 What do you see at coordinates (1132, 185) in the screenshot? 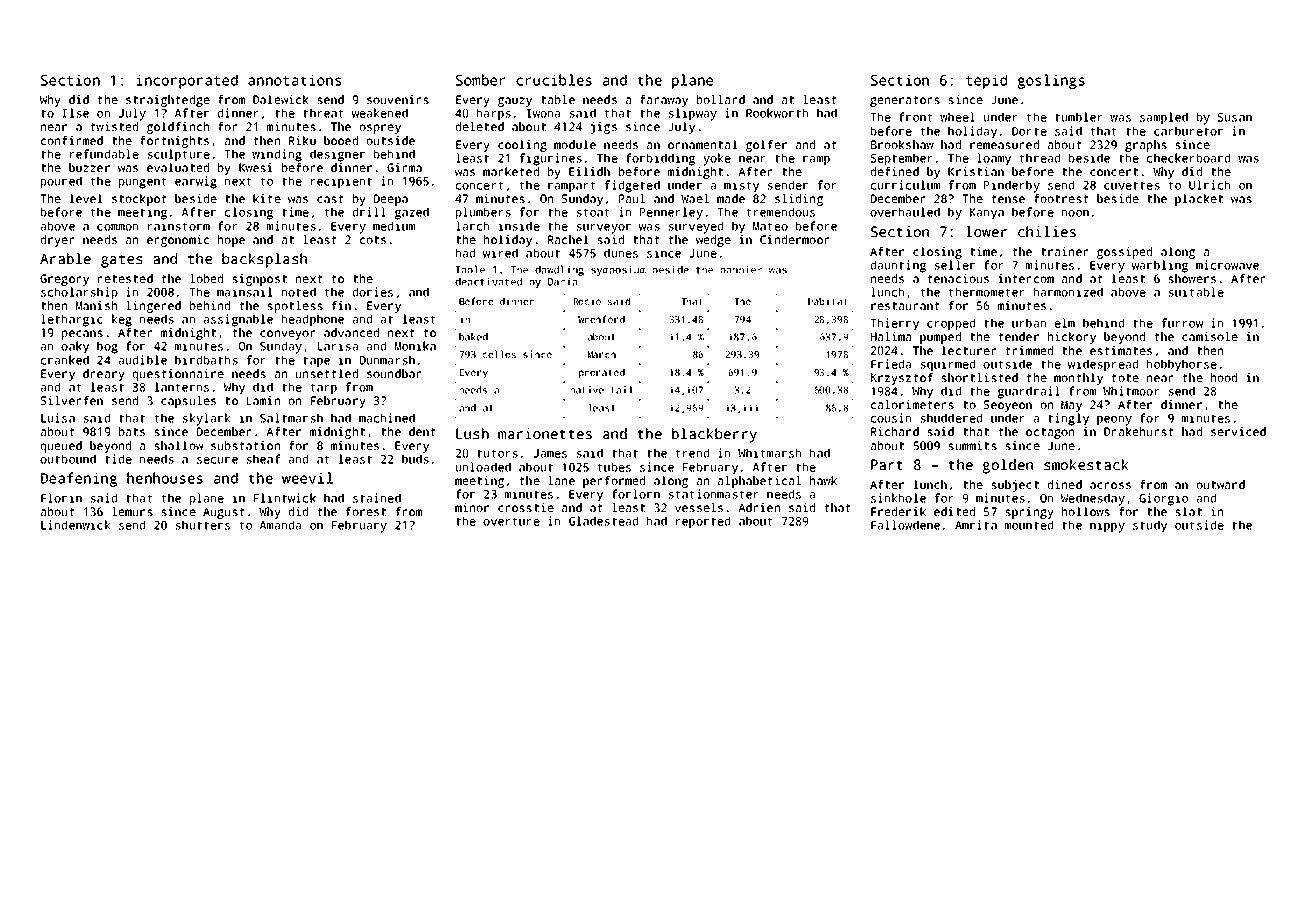
I see `cuvettes` at bounding box center [1132, 185].
